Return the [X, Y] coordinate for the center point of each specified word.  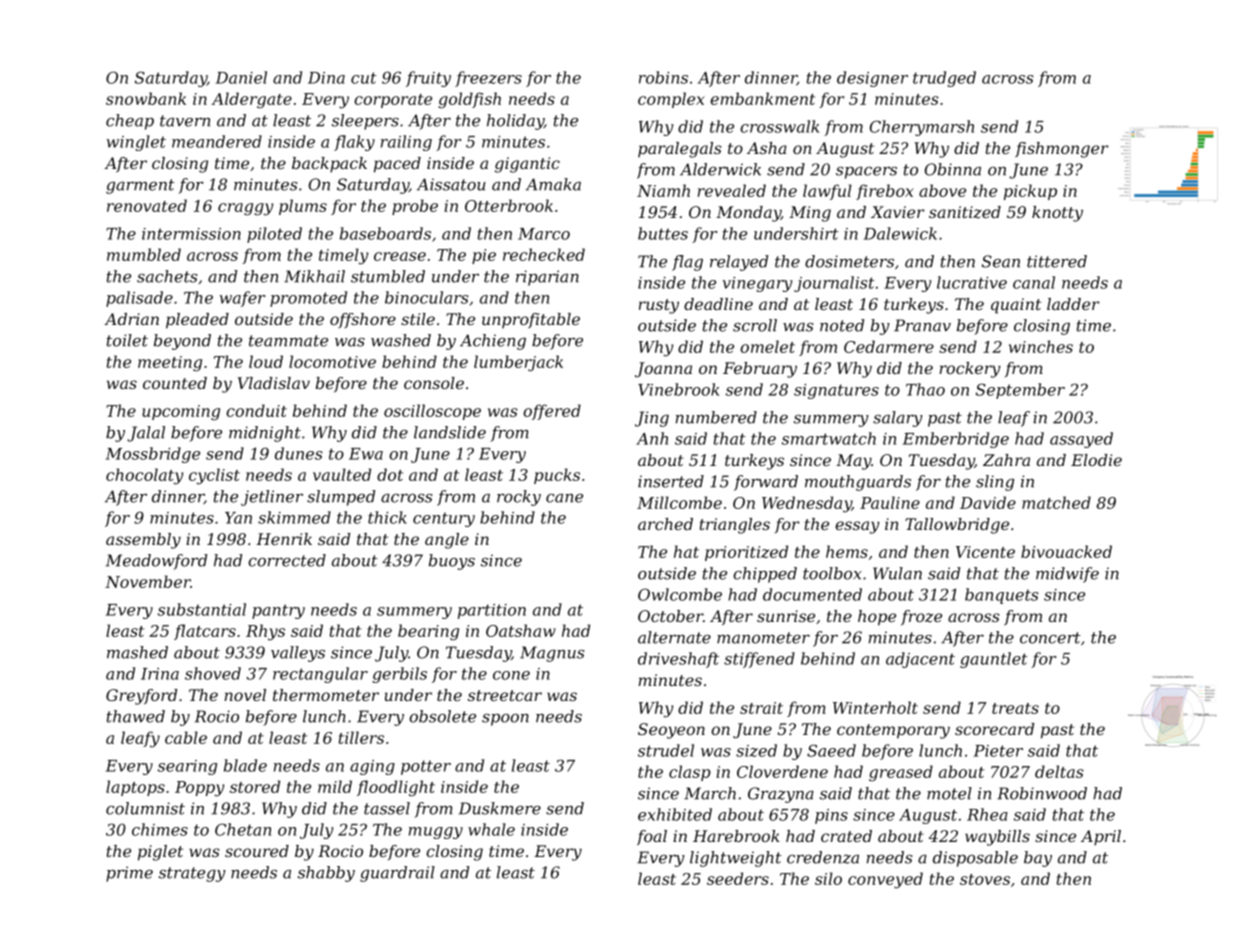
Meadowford [156, 562]
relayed [739, 263]
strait [761, 708]
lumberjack [518, 363]
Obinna [953, 169]
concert [1050, 638]
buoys [452, 562]
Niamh [663, 190]
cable [186, 737]
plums [303, 207]
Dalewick [900, 233]
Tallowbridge [957, 526]
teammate [288, 341]
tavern [185, 121]
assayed [1081, 440]
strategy [192, 874]
